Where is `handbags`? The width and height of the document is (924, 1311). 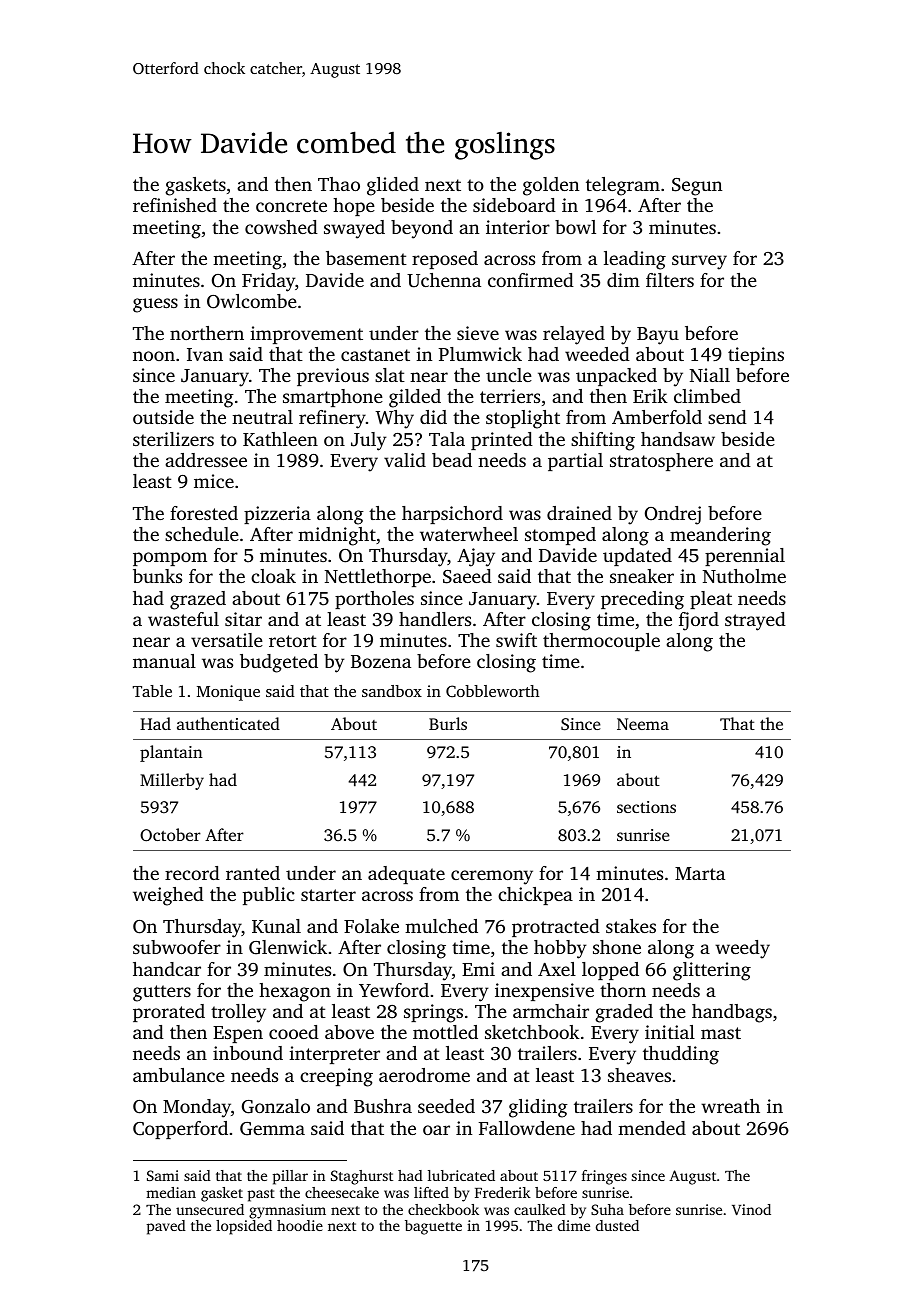
handbags is located at coordinates (732, 1013).
